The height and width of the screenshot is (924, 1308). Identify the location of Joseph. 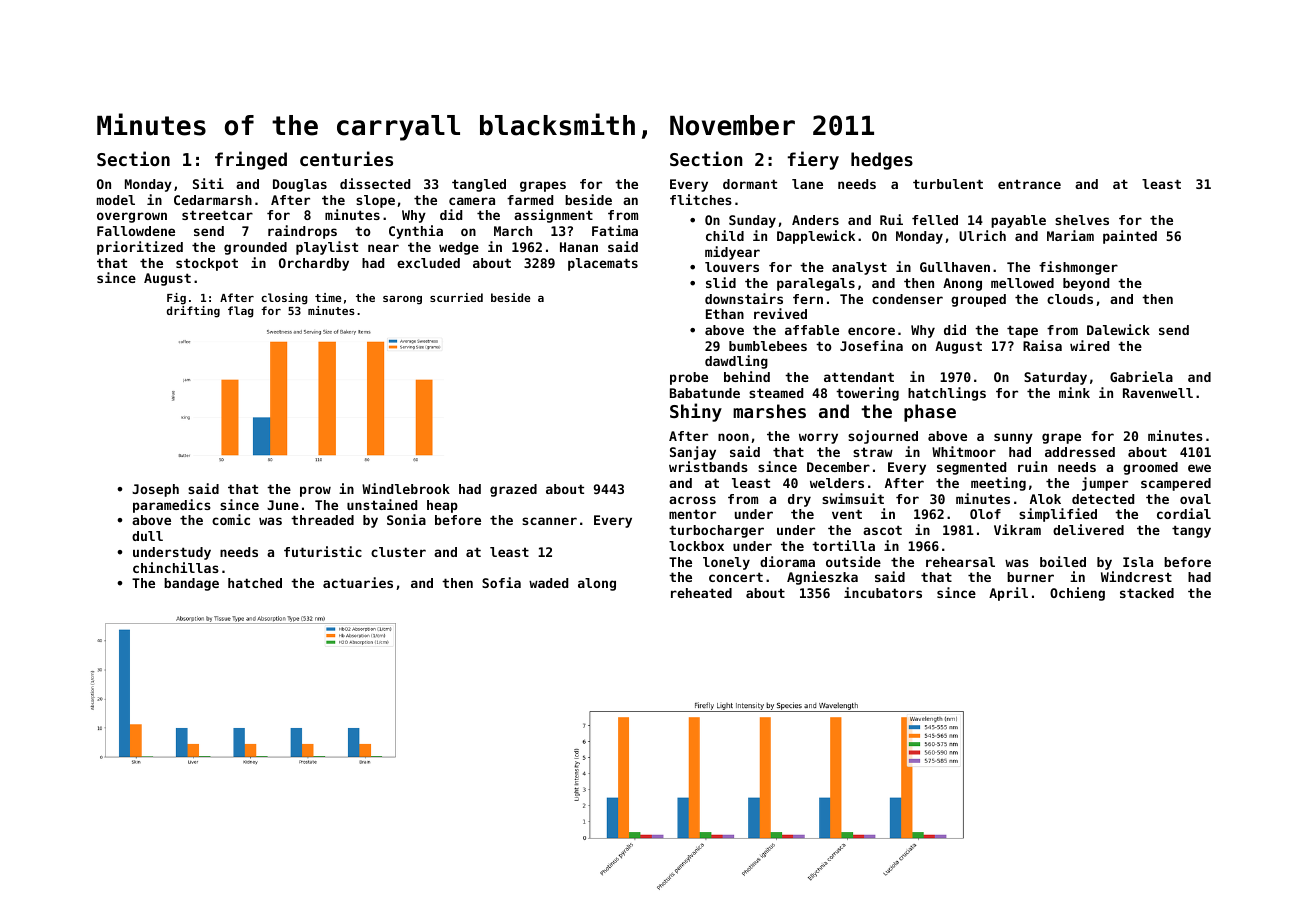
(155, 490).
